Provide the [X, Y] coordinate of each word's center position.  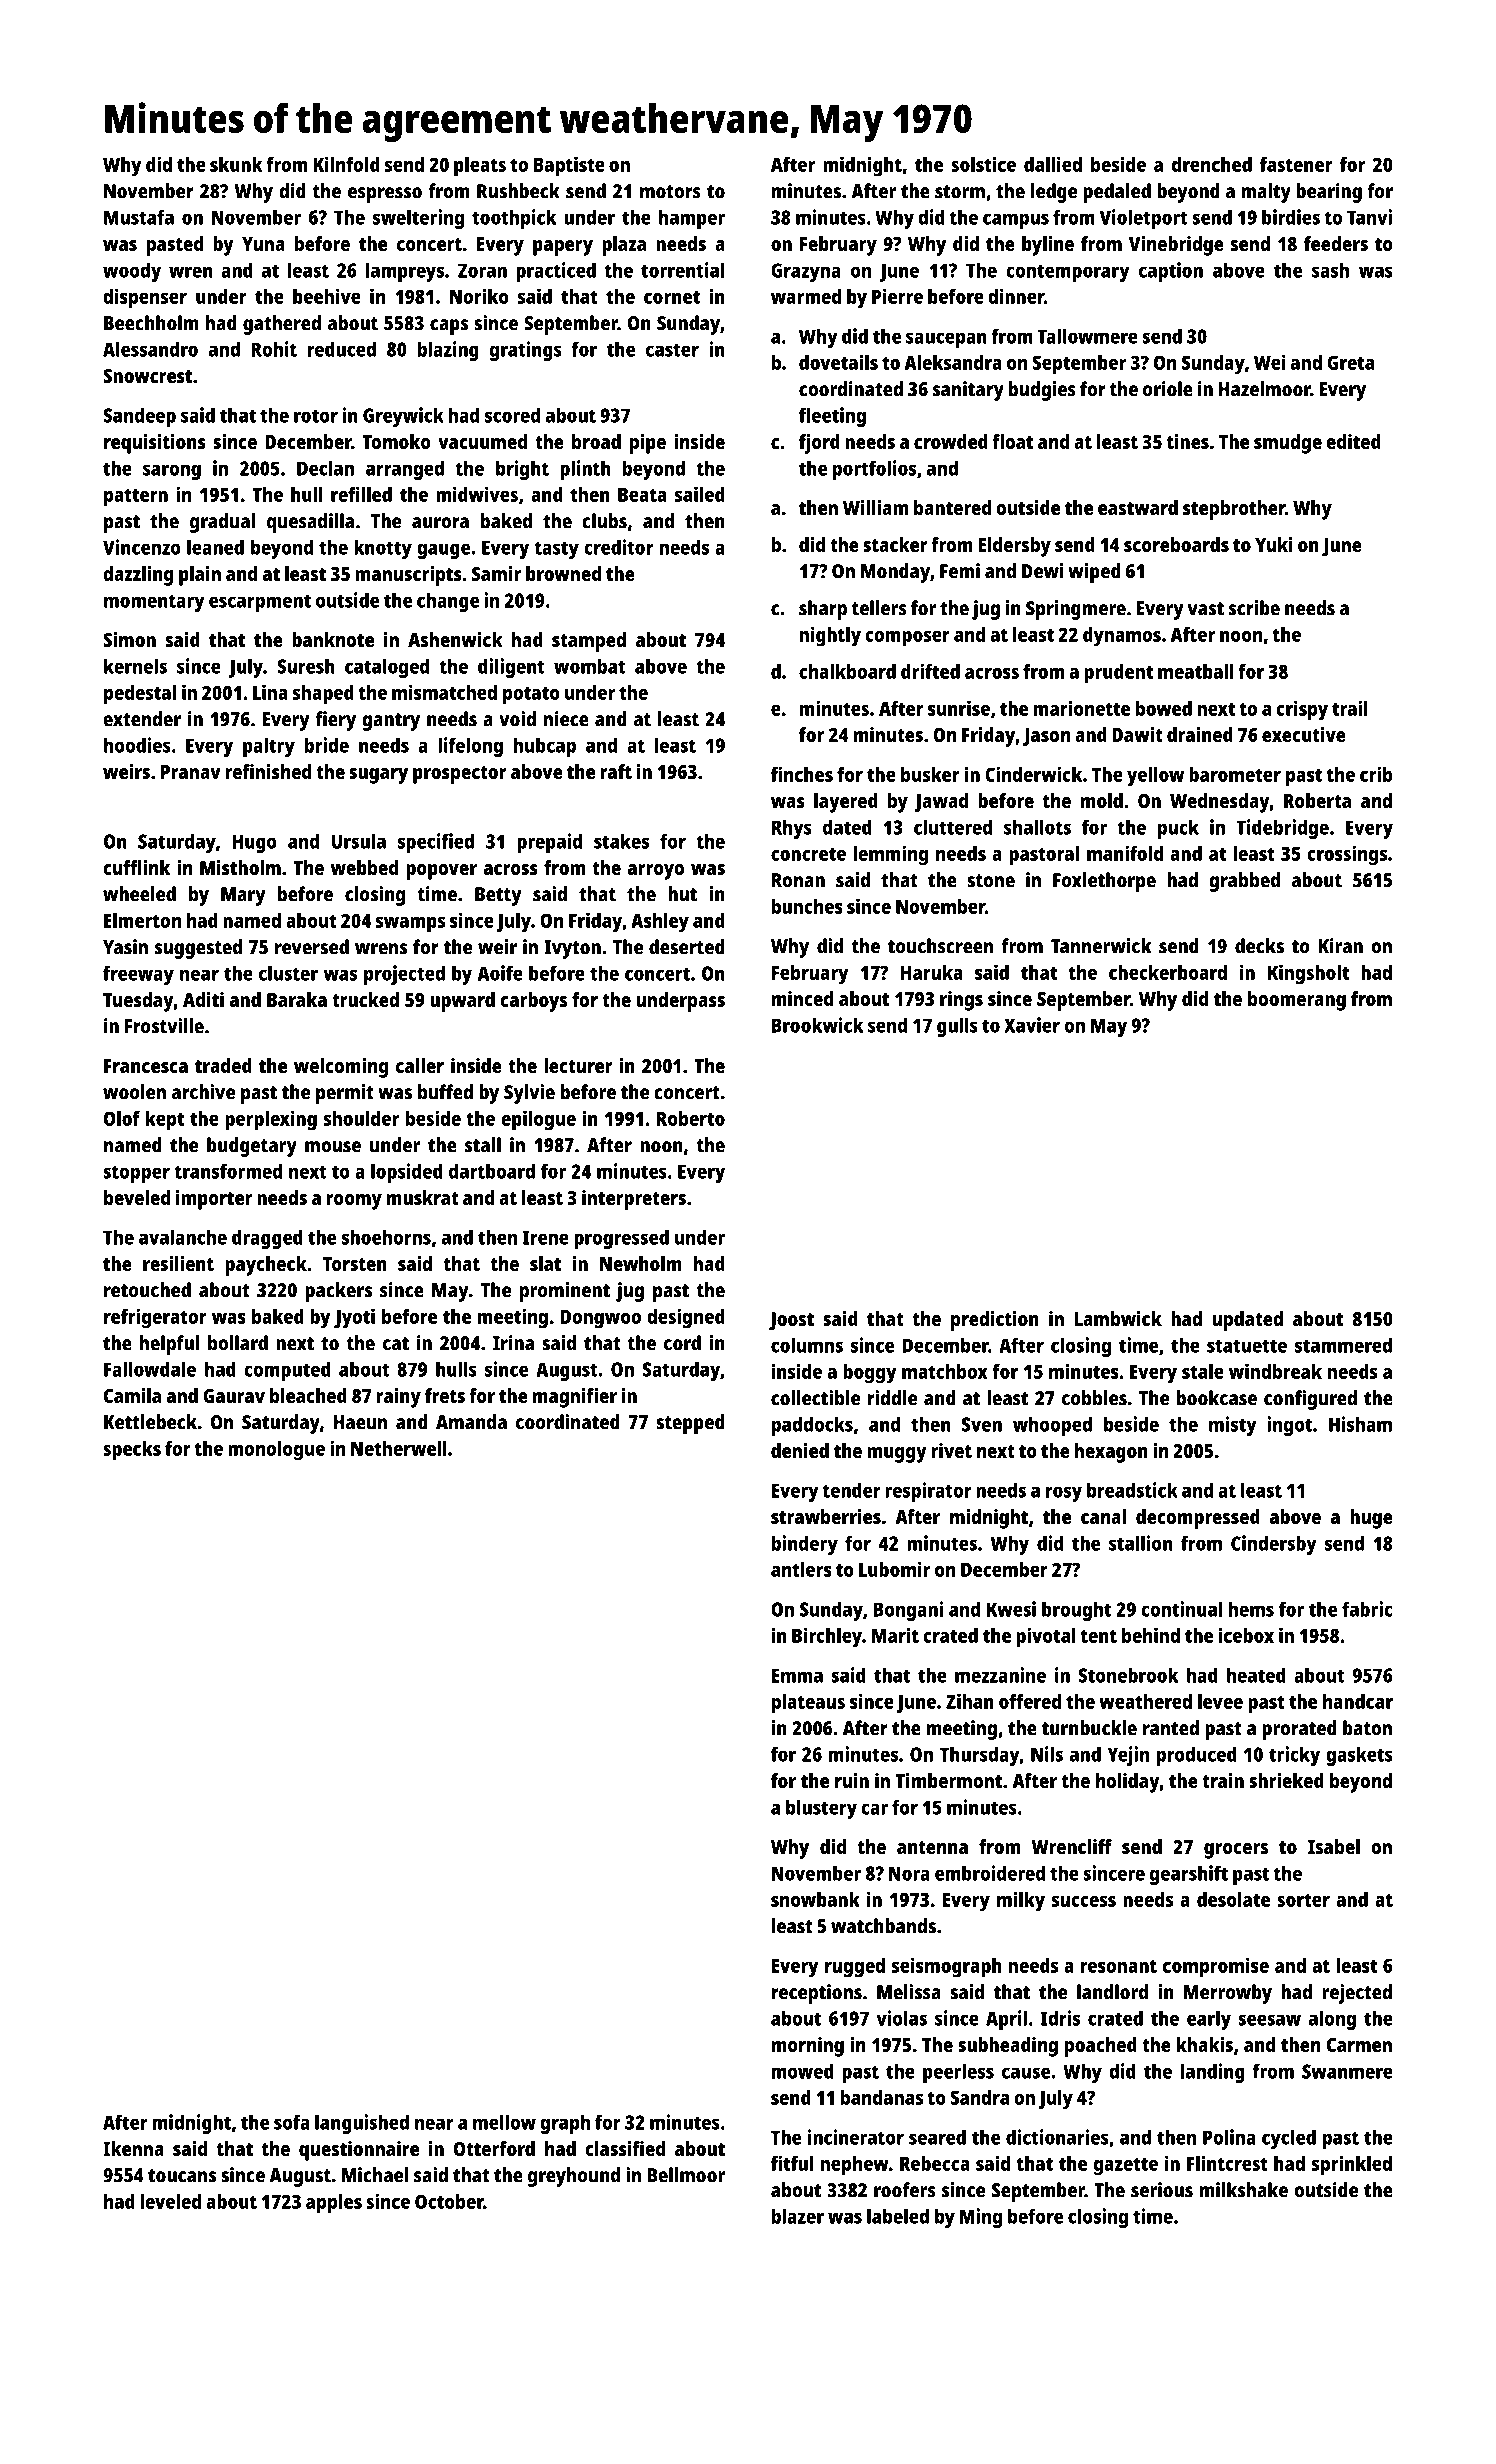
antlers [801, 1569]
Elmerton [142, 920]
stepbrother [1234, 510]
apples [334, 2204]
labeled [898, 2216]
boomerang [1297, 1001]
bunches [807, 906]
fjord [819, 444]
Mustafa [139, 217]
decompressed [1198, 1519]
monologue [276, 1451]
